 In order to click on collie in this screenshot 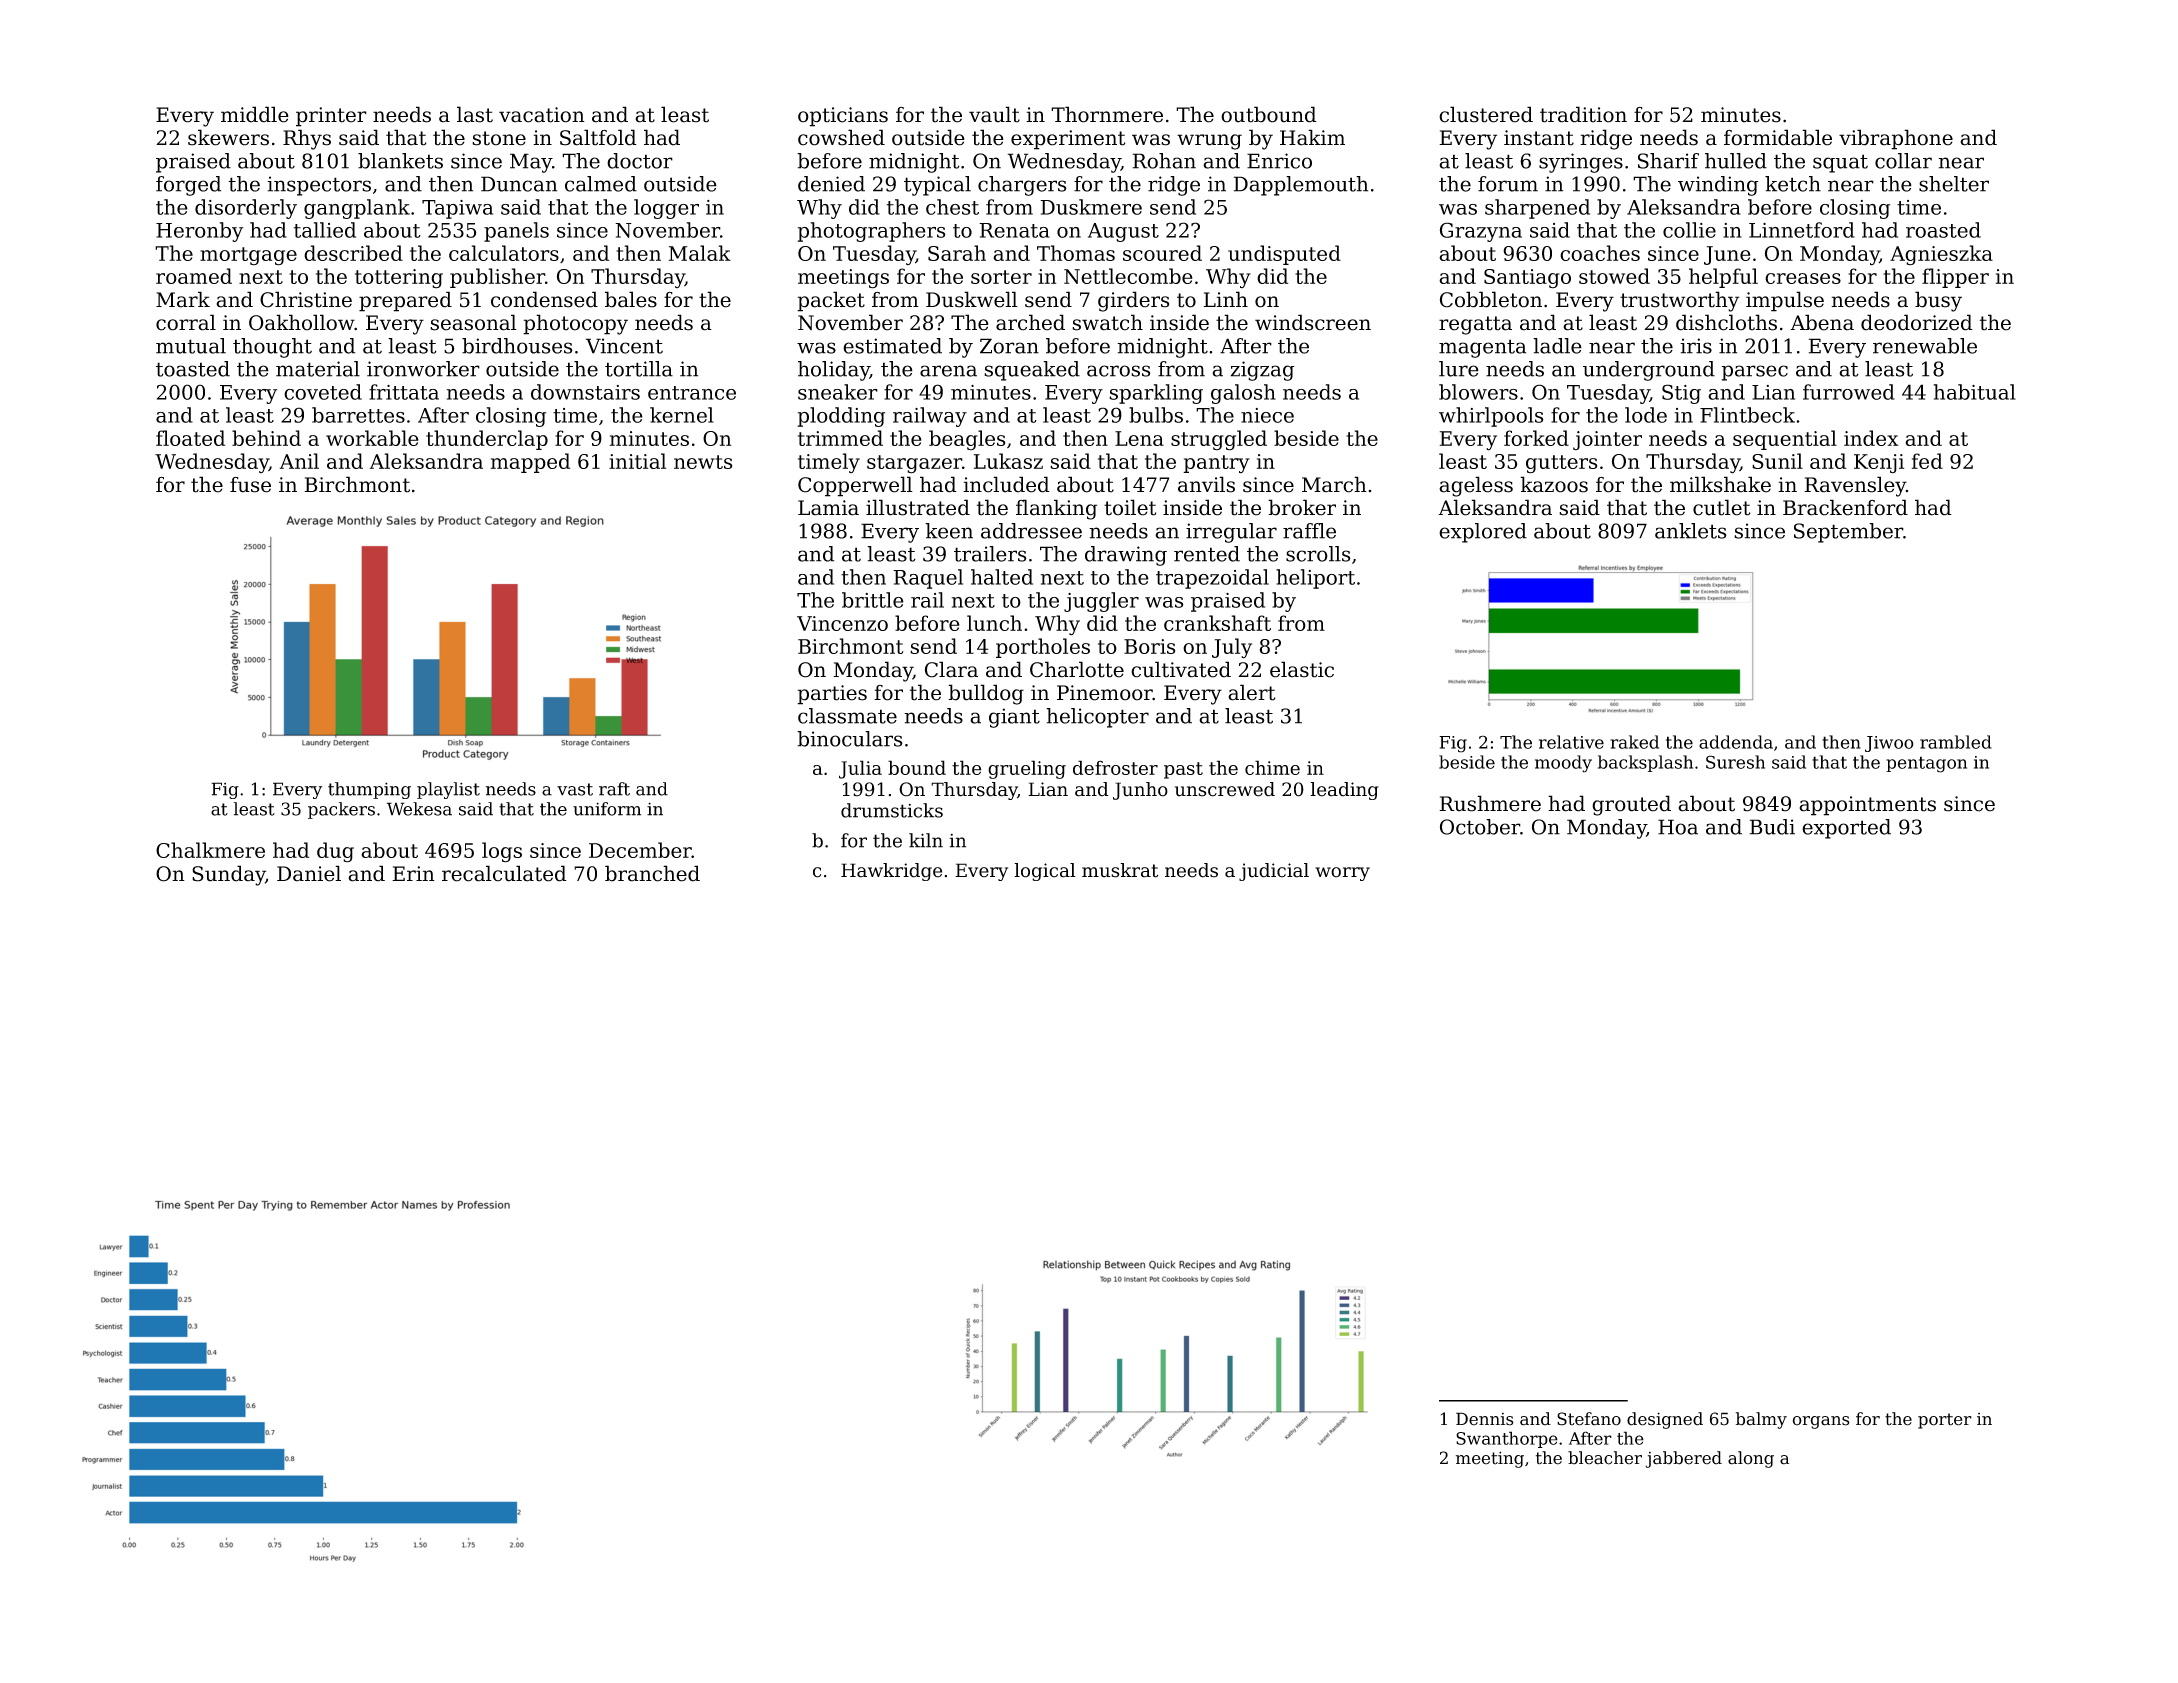, I will do `click(1689, 230)`.
